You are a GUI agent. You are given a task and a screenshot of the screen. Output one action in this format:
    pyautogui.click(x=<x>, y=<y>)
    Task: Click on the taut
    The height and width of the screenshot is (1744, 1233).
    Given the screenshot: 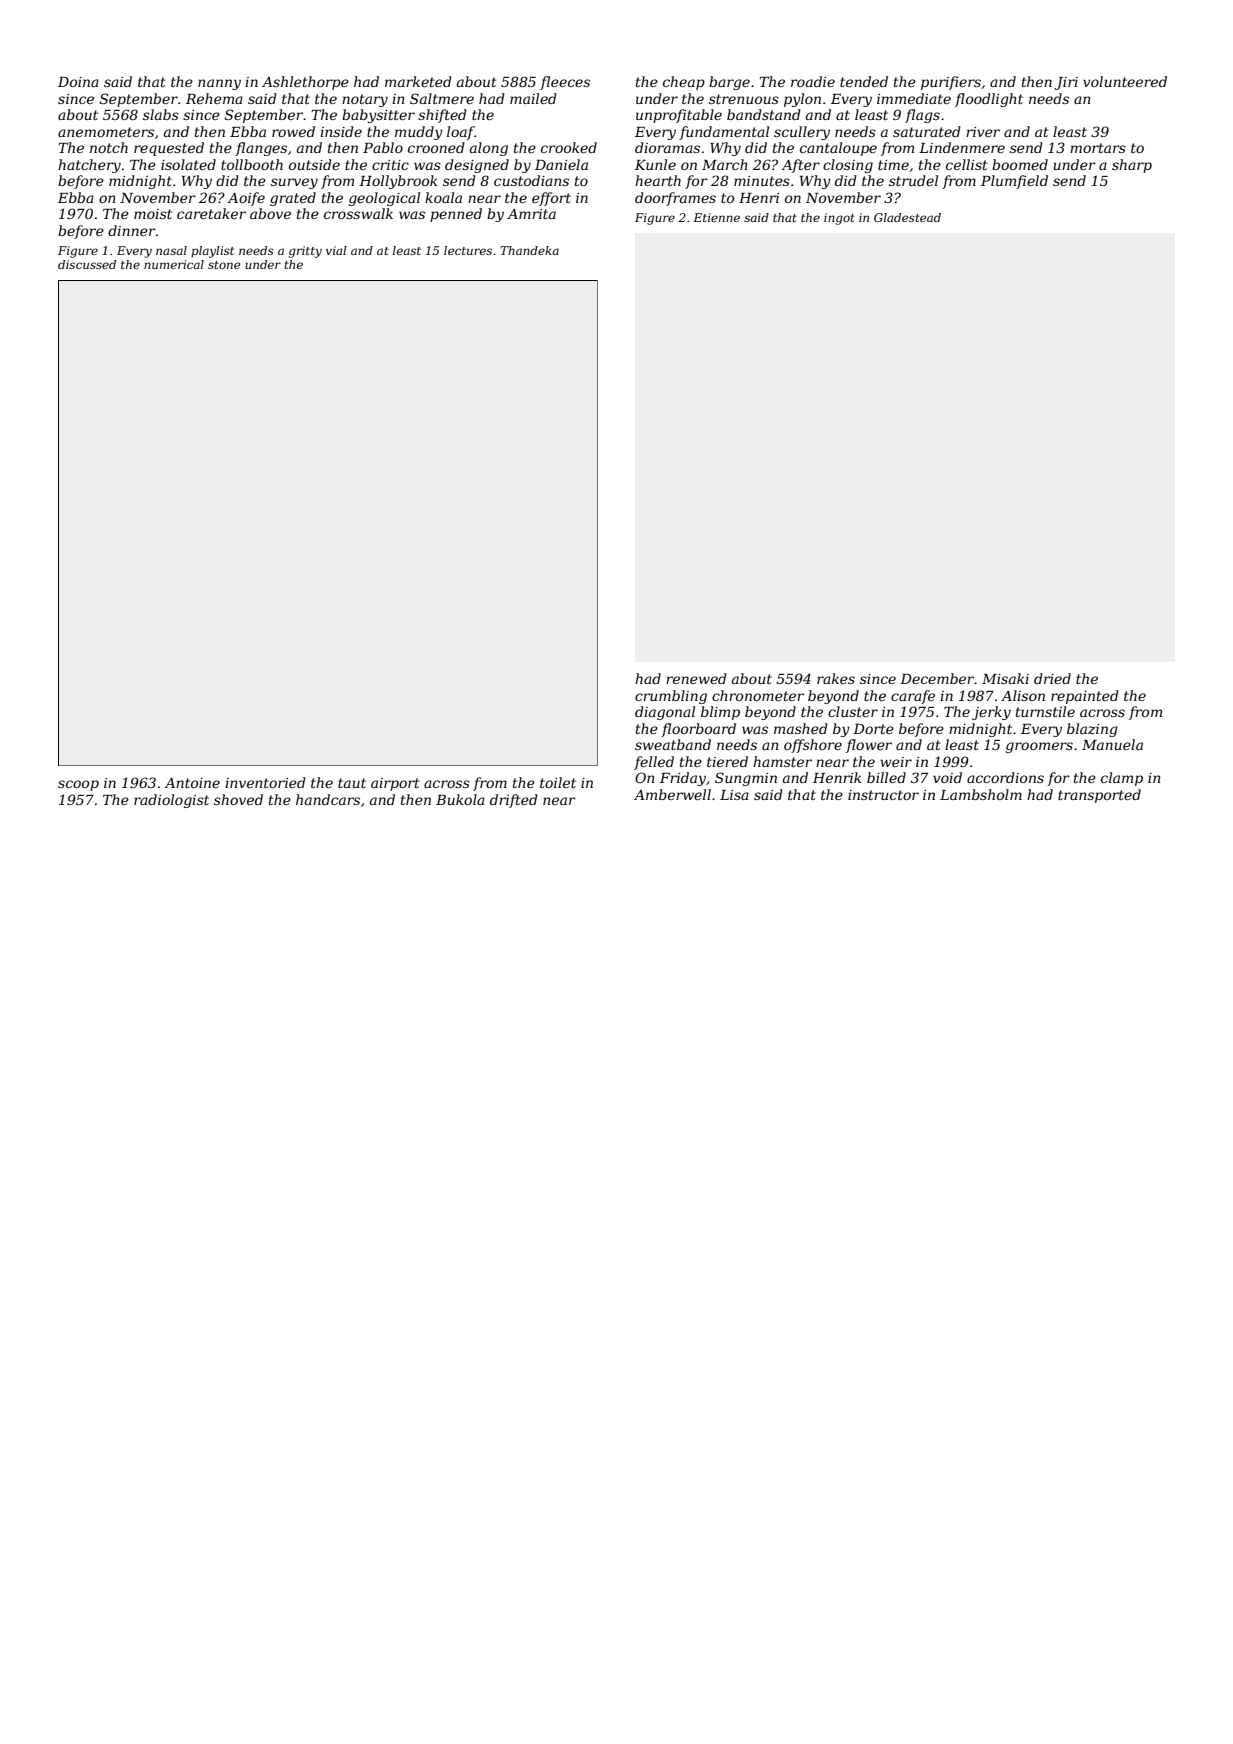 What is the action you would take?
    pyautogui.click(x=352, y=783)
